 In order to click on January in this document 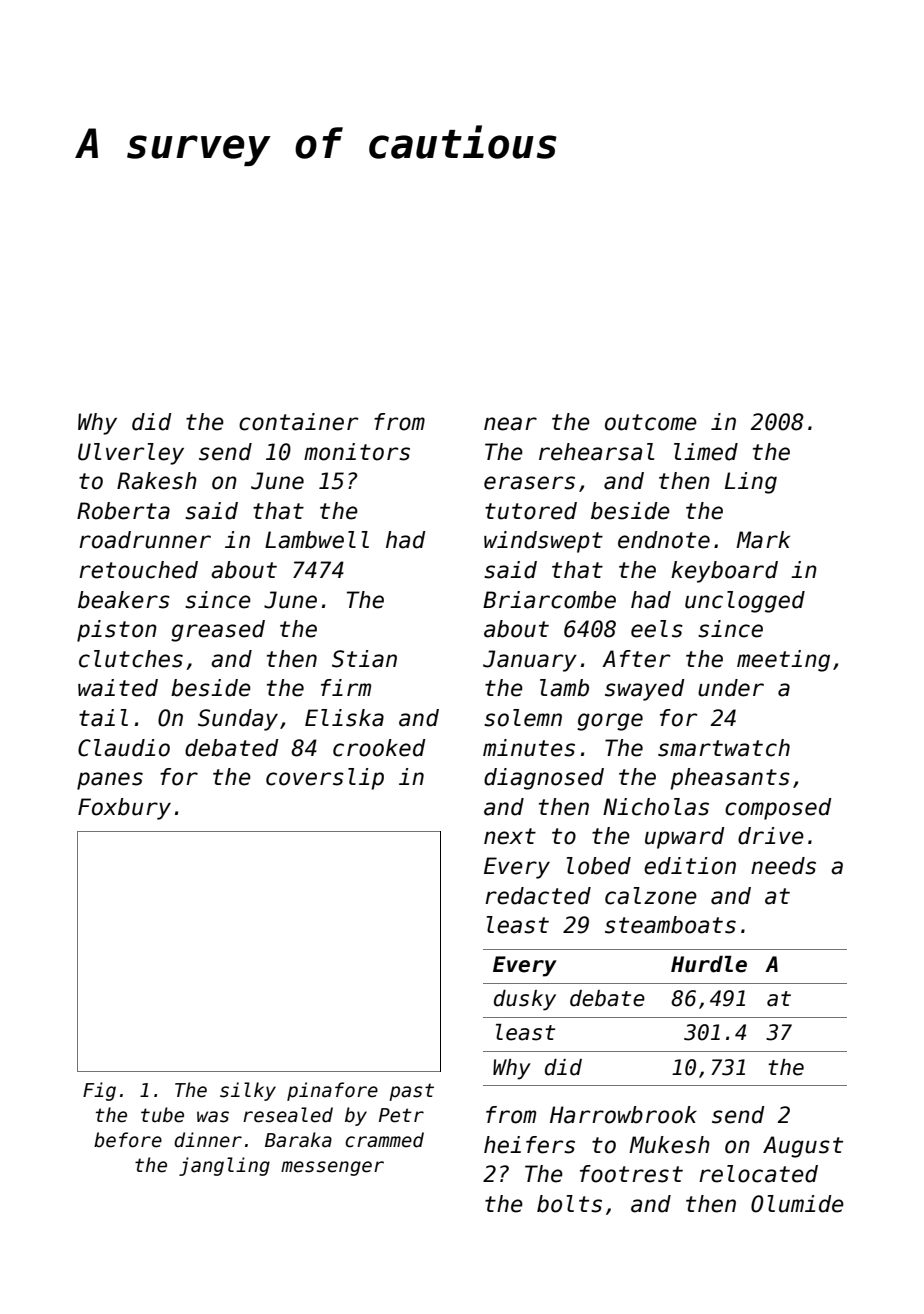, I will do `click(530, 661)`.
